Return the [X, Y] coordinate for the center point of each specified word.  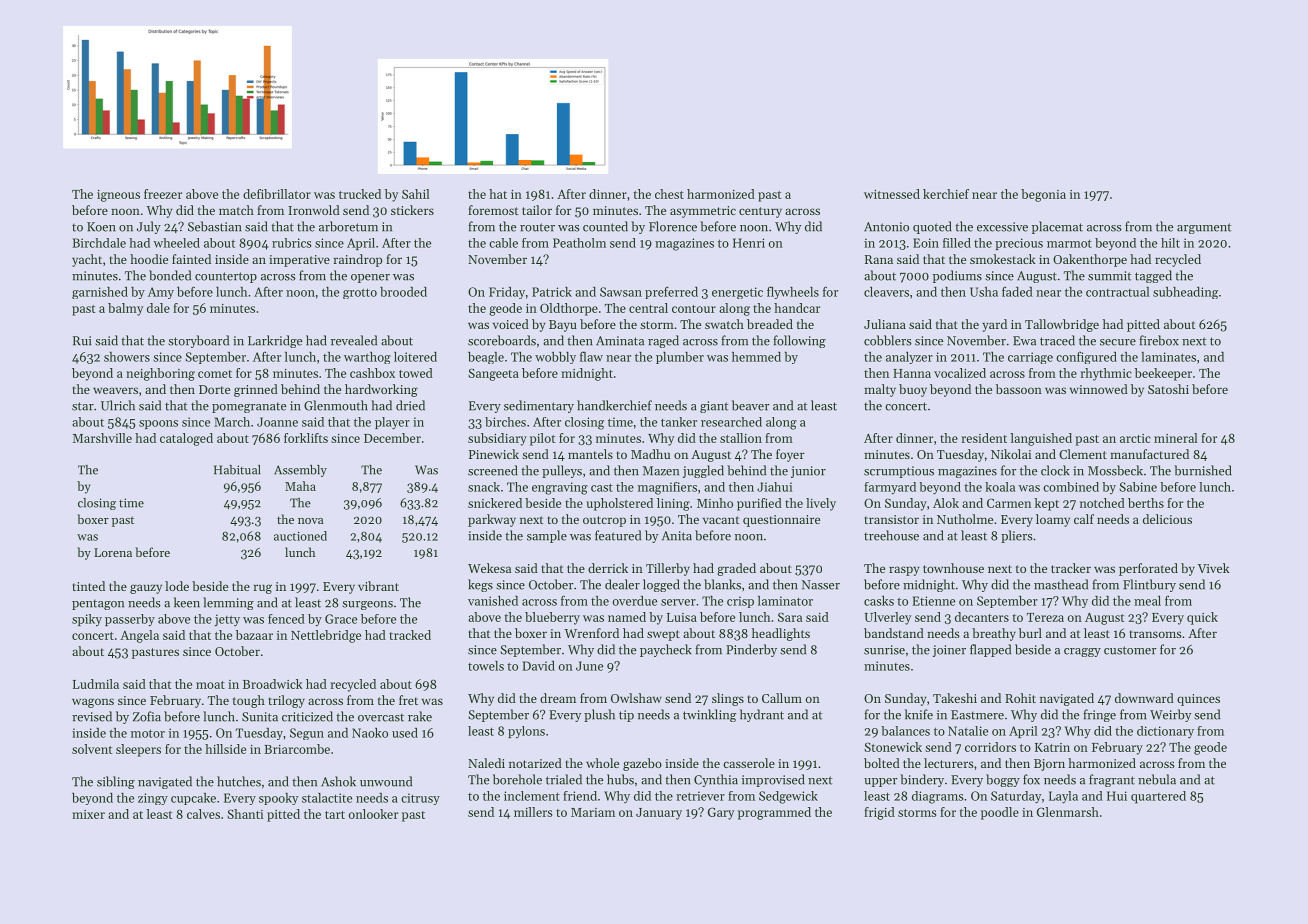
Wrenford [591, 633]
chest [669, 194]
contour [694, 309]
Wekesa [489, 568]
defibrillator [277, 194]
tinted [88, 586]
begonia [1043, 195]
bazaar [254, 635]
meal [1147, 601]
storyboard [198, 341]
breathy [994, 634]
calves [203, 814]
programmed [774, 813]
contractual [1117, 292]
